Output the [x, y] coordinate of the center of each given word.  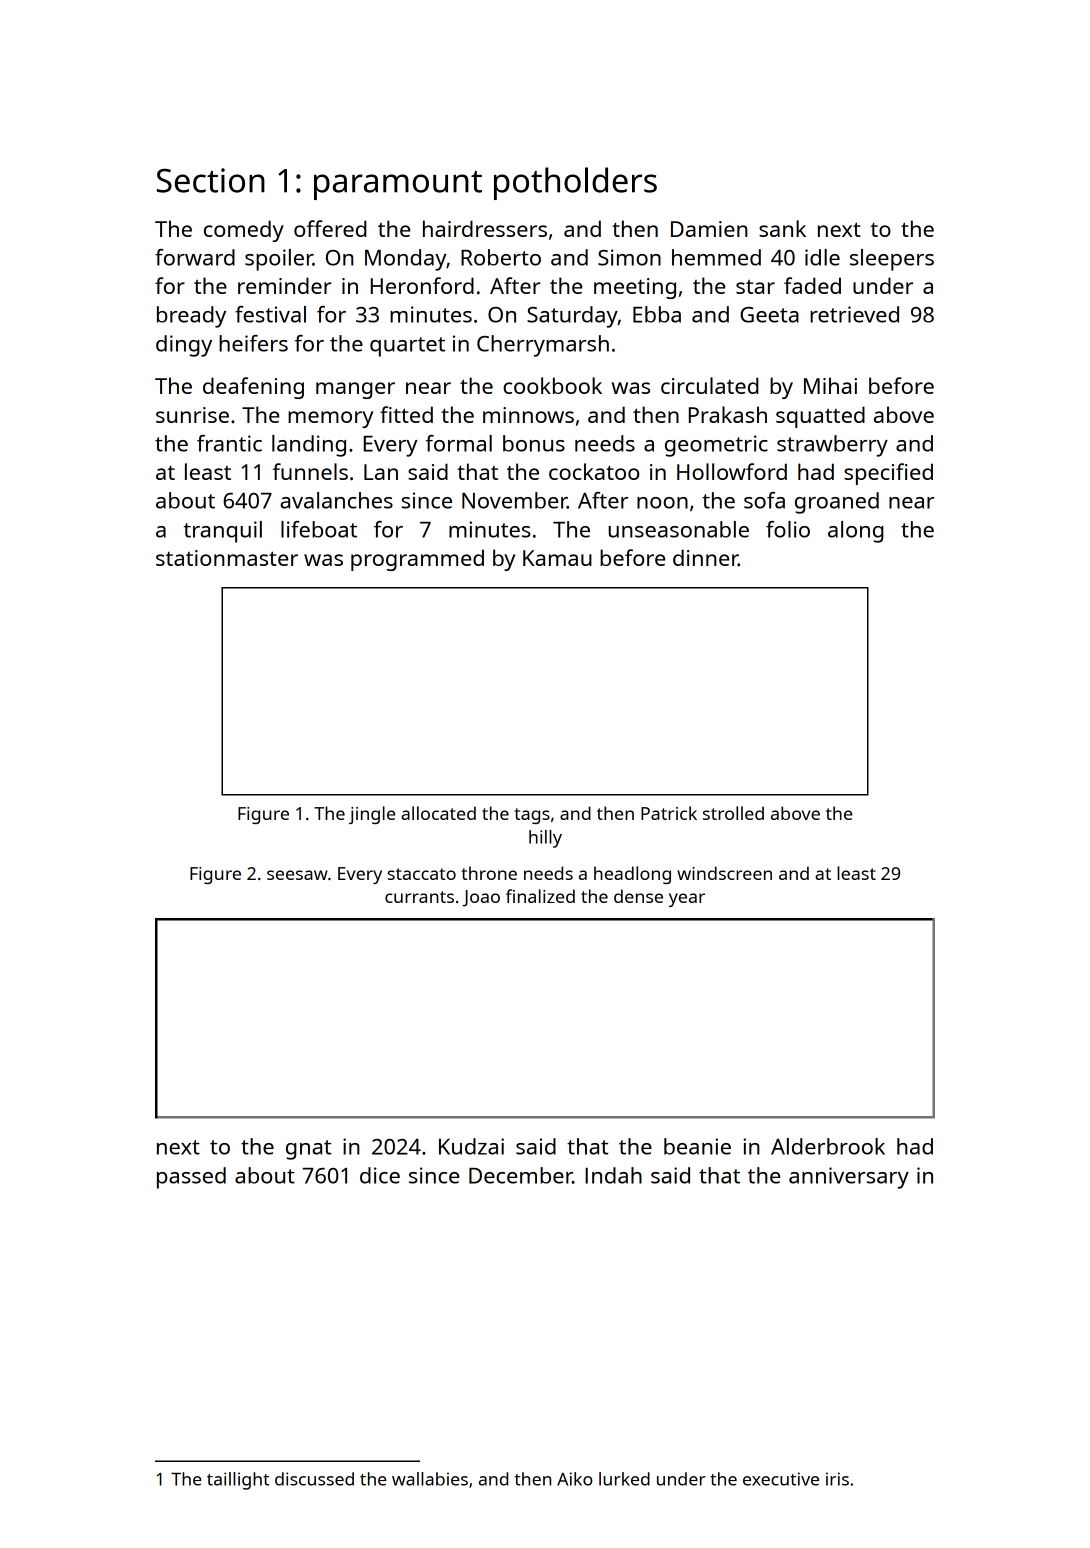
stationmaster [227, 558]
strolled [733, 813]
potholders [575, 183]
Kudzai [471, 1146]
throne [489, 873]
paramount [398, 185]
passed [191, 1178]
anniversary [849, 1178]
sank [782, 228]
